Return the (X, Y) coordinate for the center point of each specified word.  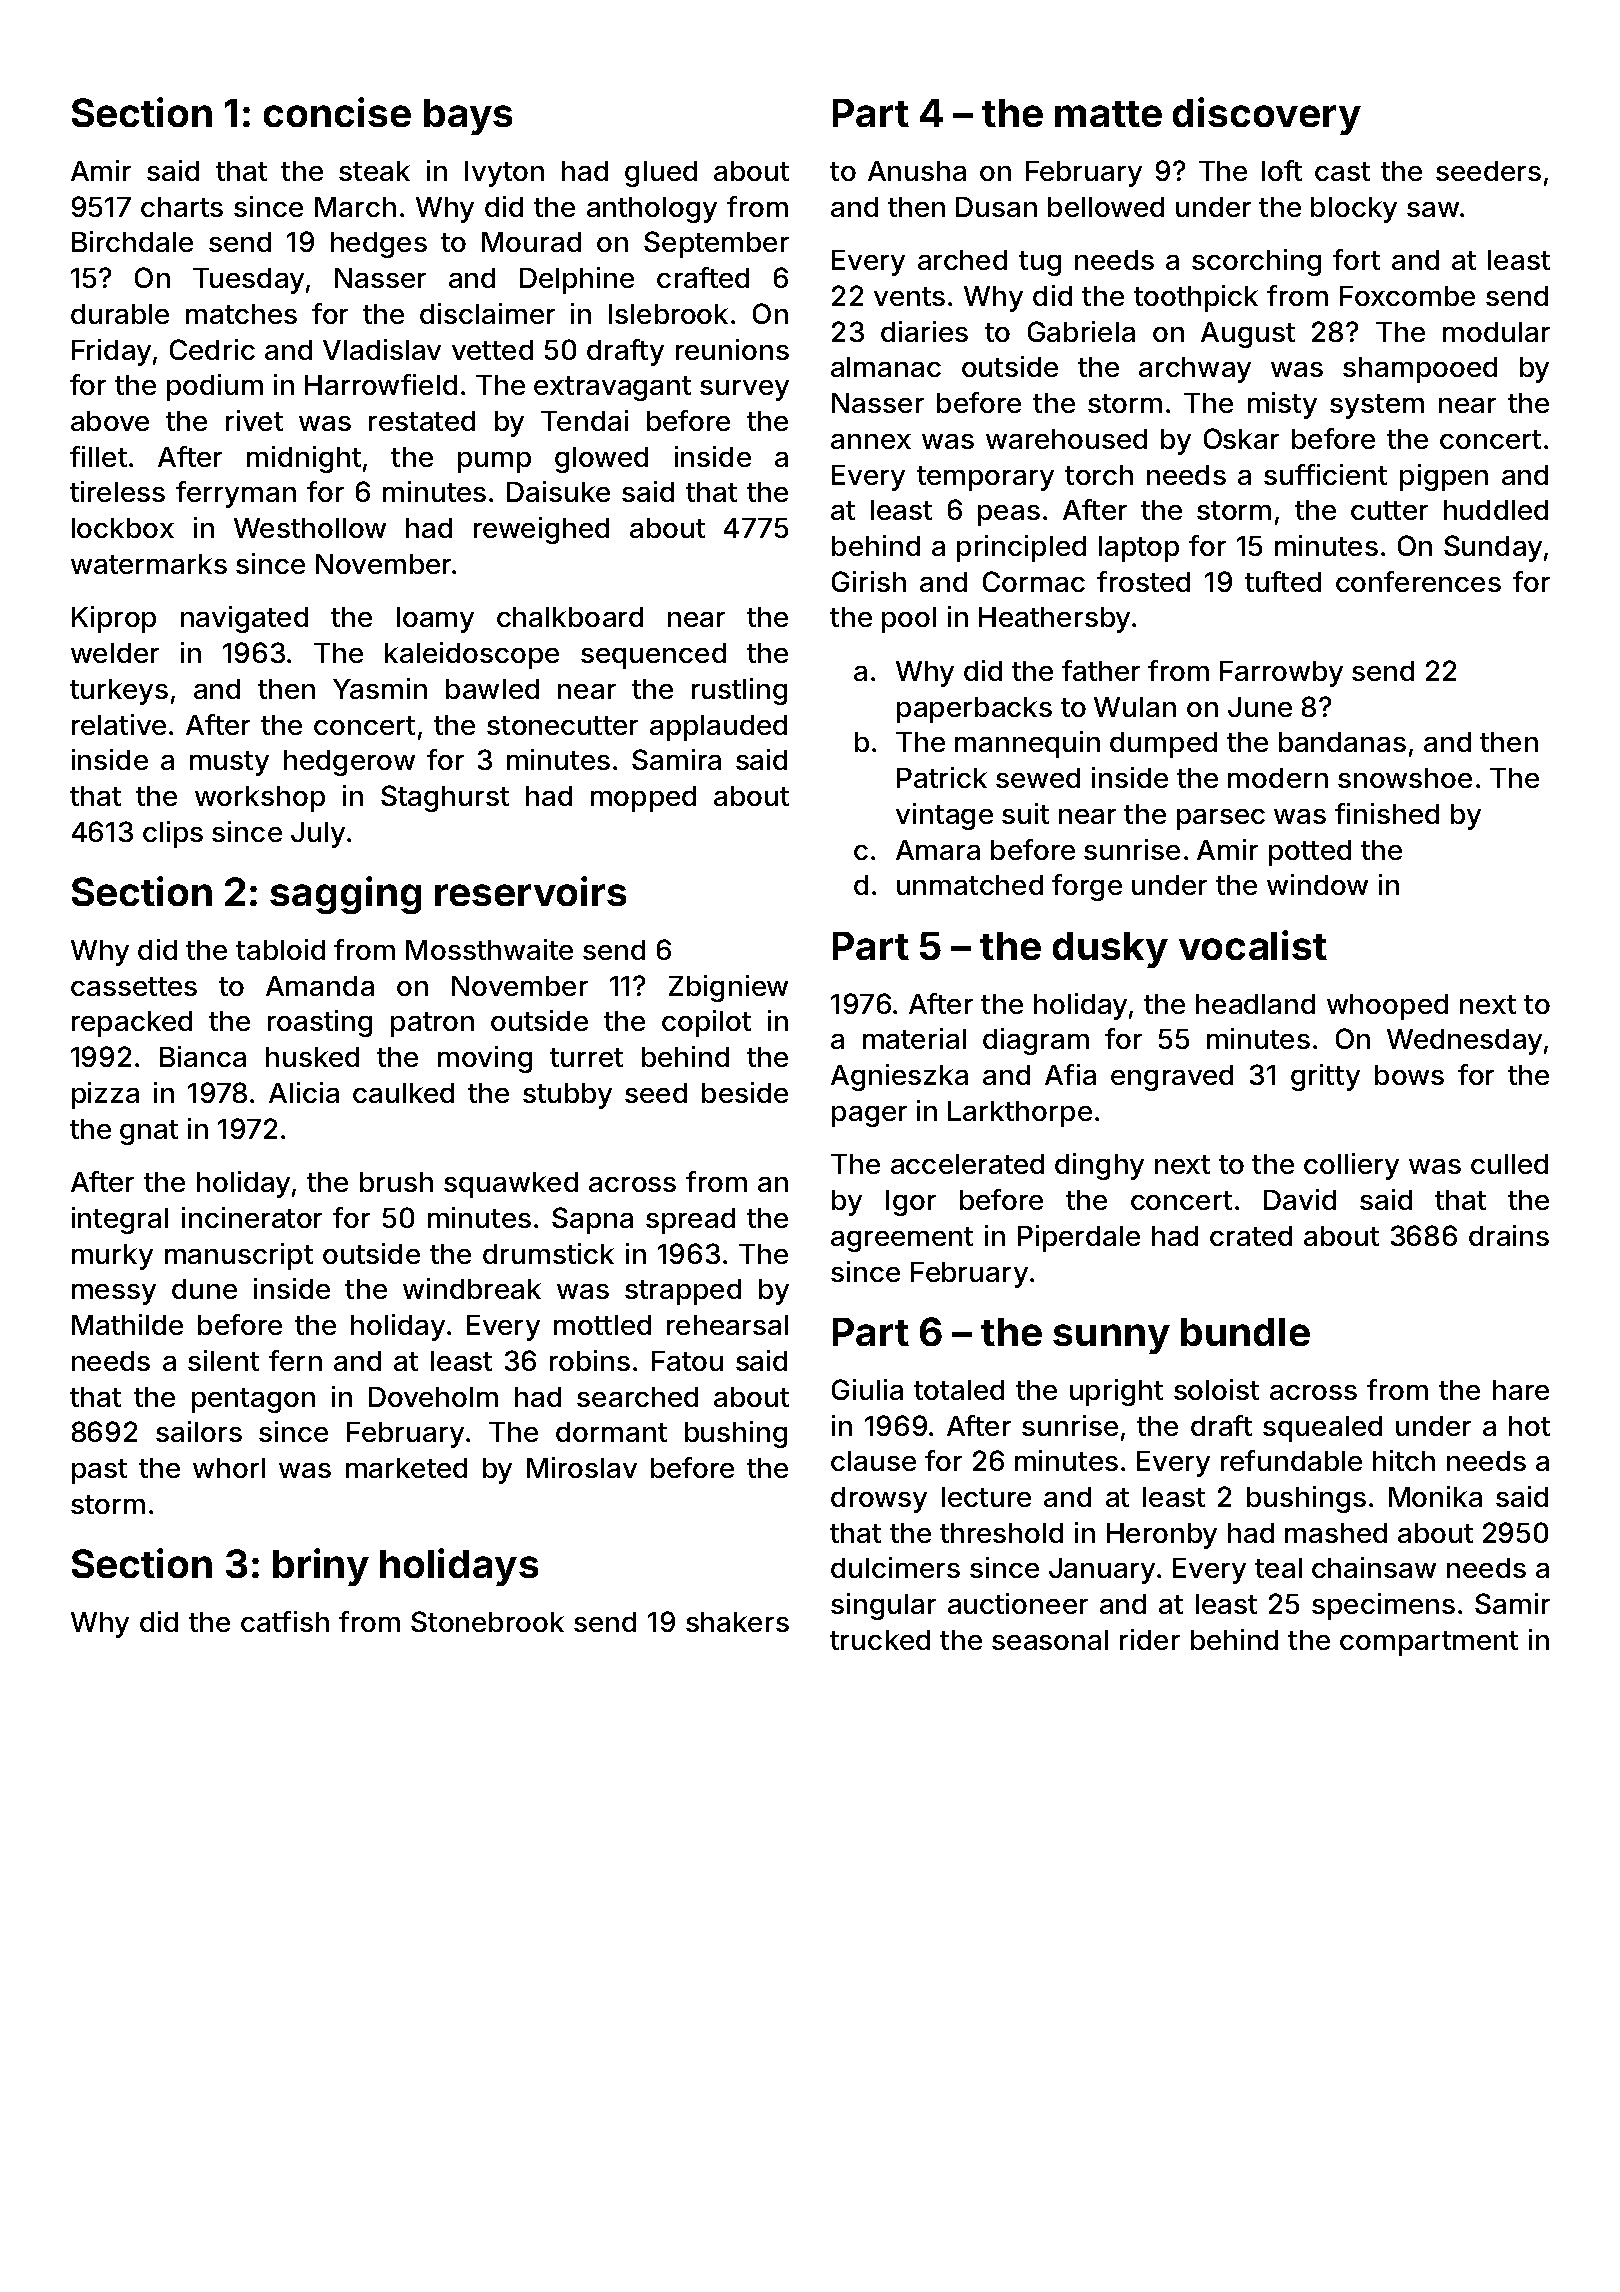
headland (1255, 1004)
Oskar (1241, 438)
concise (337, 112)
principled (1021, 548)
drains (1509, 1235)
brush (396, 1182)
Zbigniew (728, 988)
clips (173, 834)
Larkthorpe (1020, 1114)
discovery (1267, 116)
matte (1108, 114)
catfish (285, 1621)
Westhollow (310, 528)
